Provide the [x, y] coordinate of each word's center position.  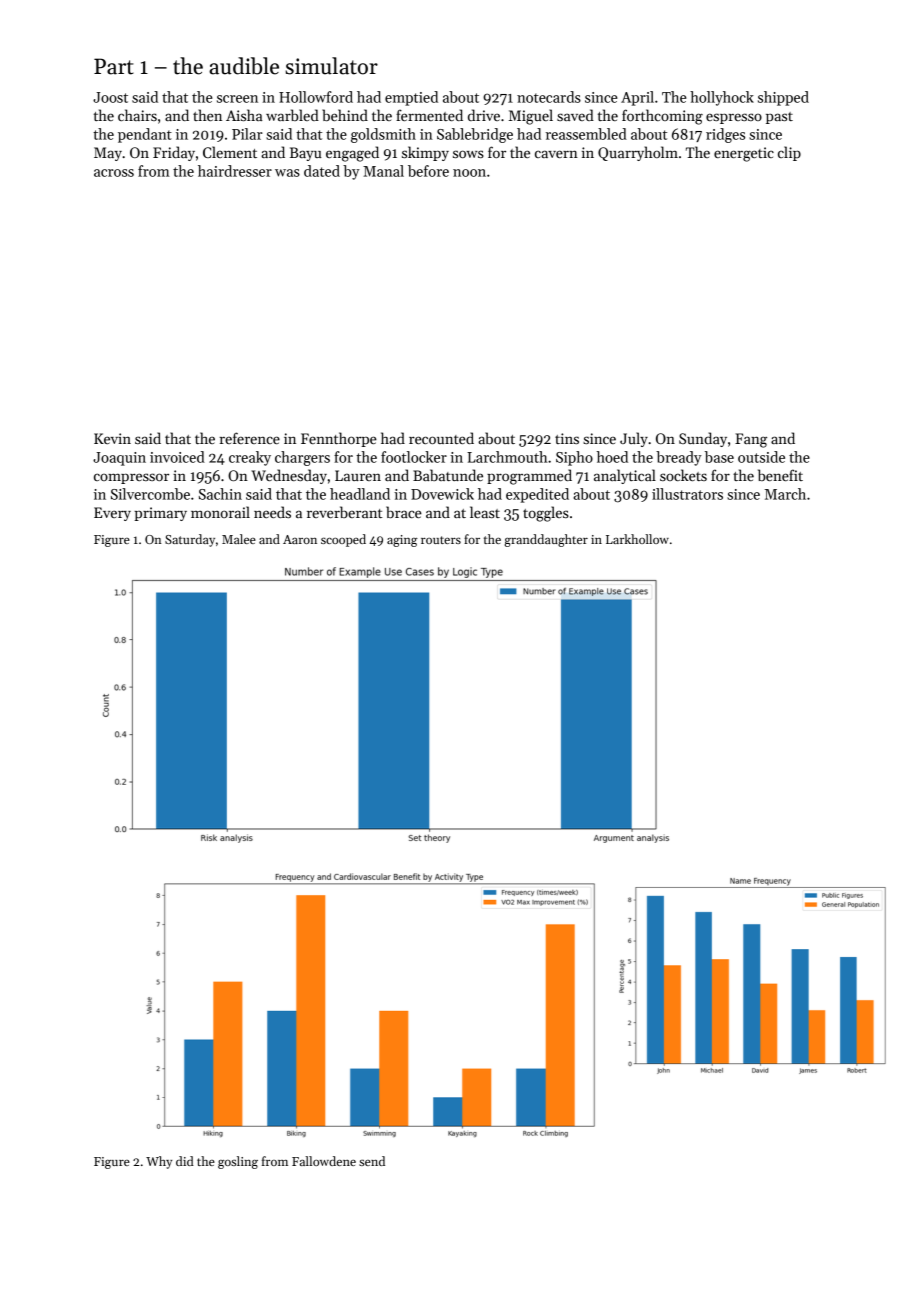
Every [112, 514]
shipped [783, 98]
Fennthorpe [339, 439]
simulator [331, 66]
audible [244, 66]
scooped [343, 540]
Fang [751, 440]
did [185, 1161]
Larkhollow [637, 539]
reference [249, 438]
